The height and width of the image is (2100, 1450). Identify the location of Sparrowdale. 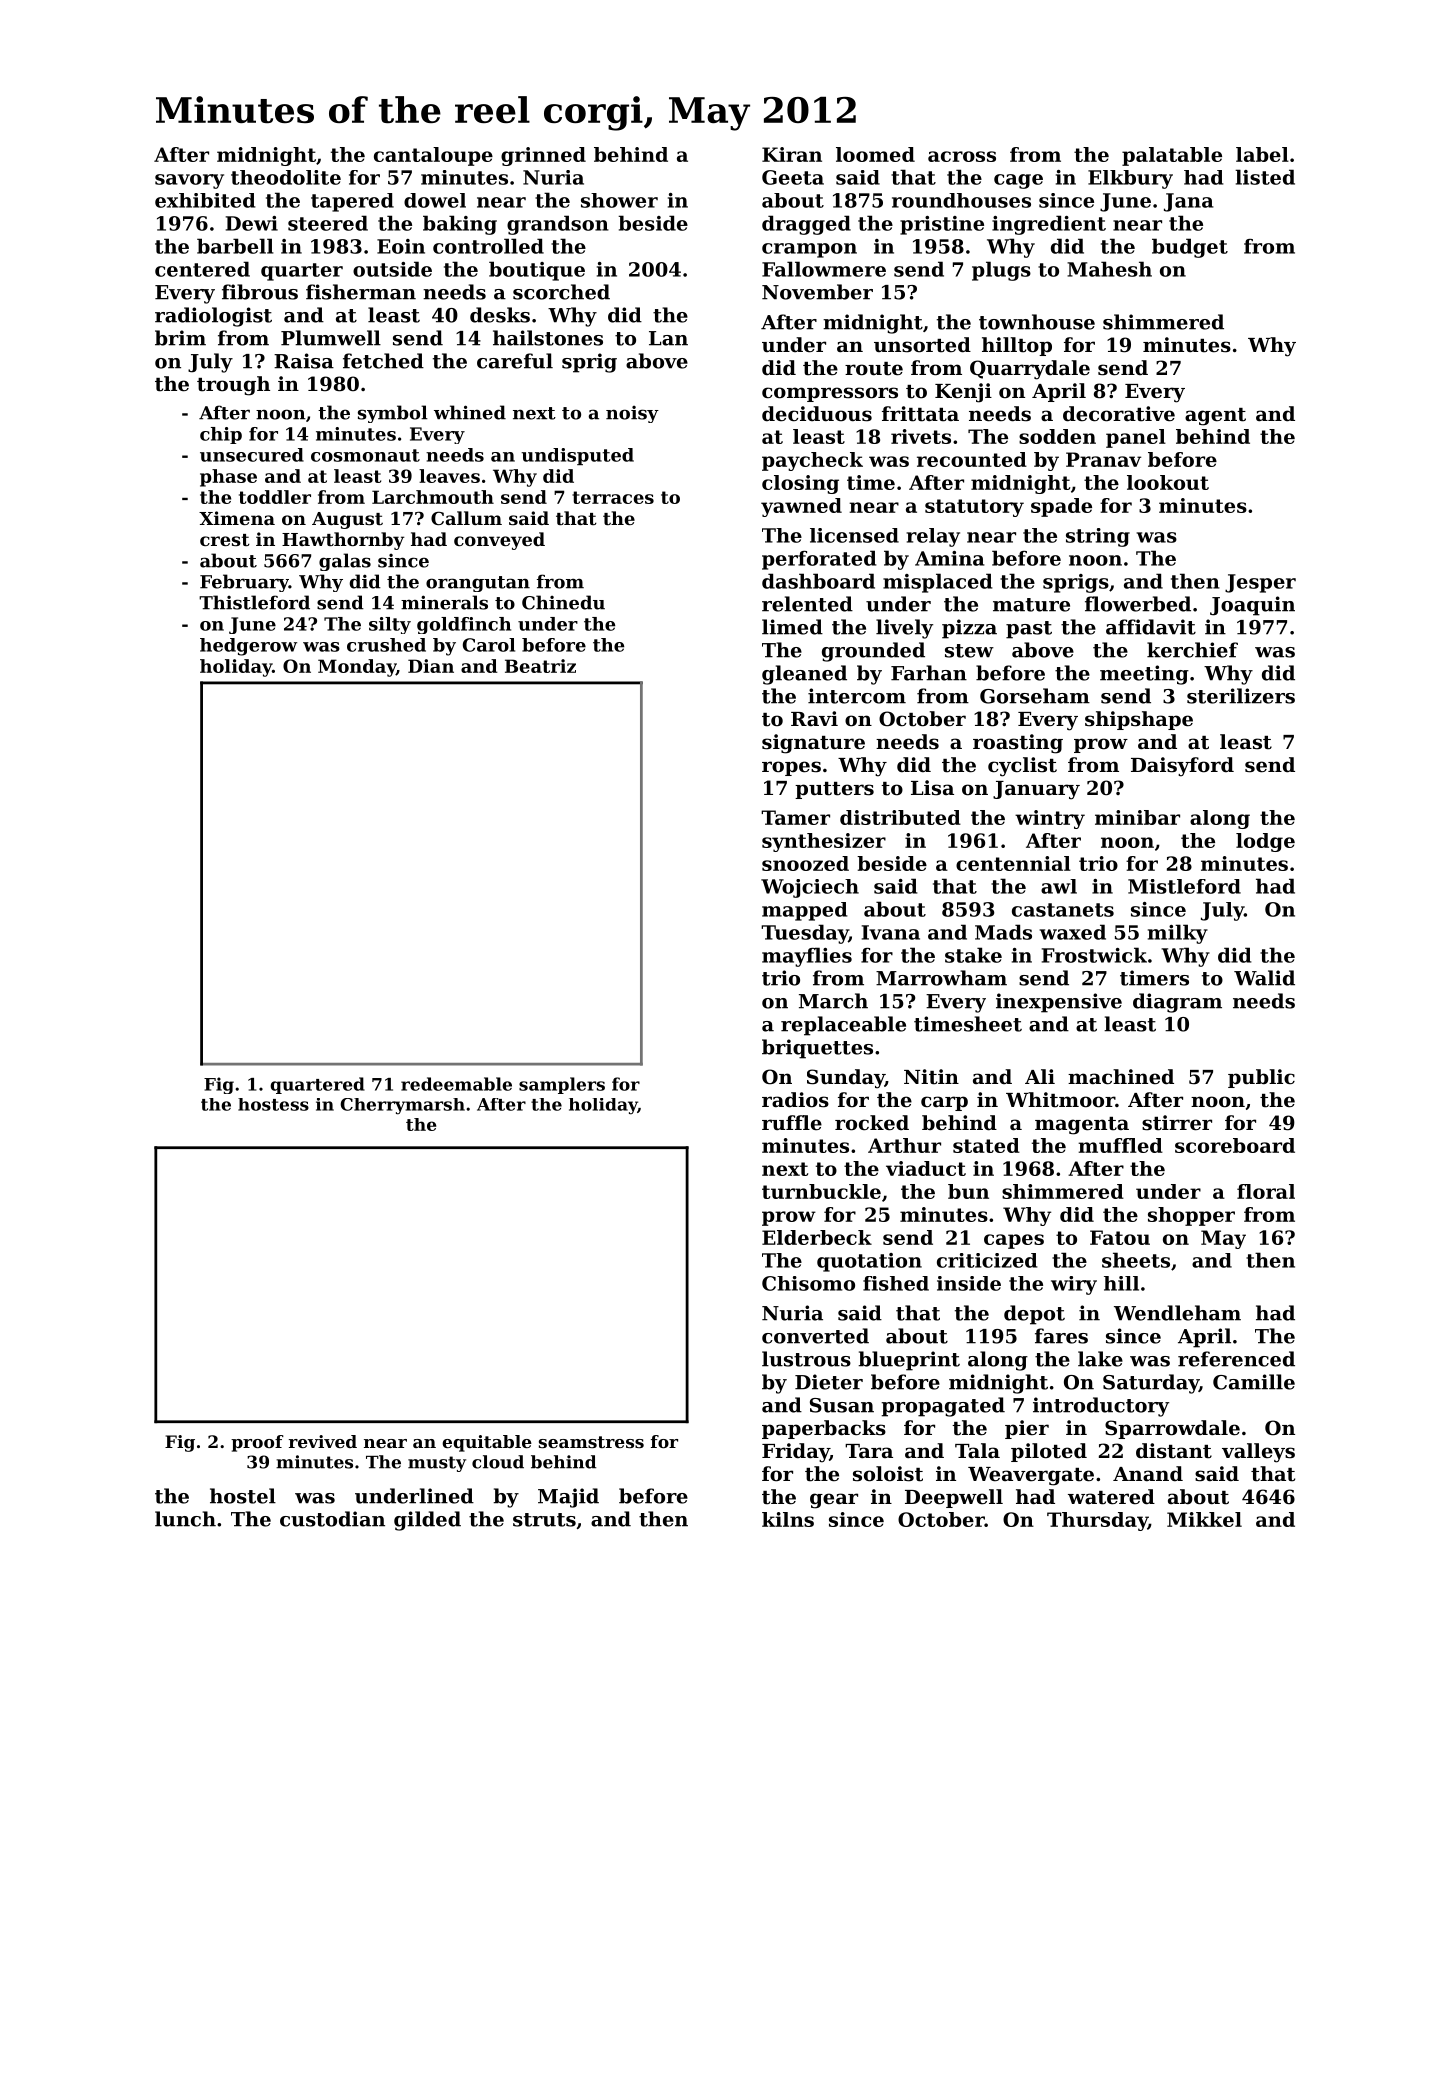
(1172, 1429).
